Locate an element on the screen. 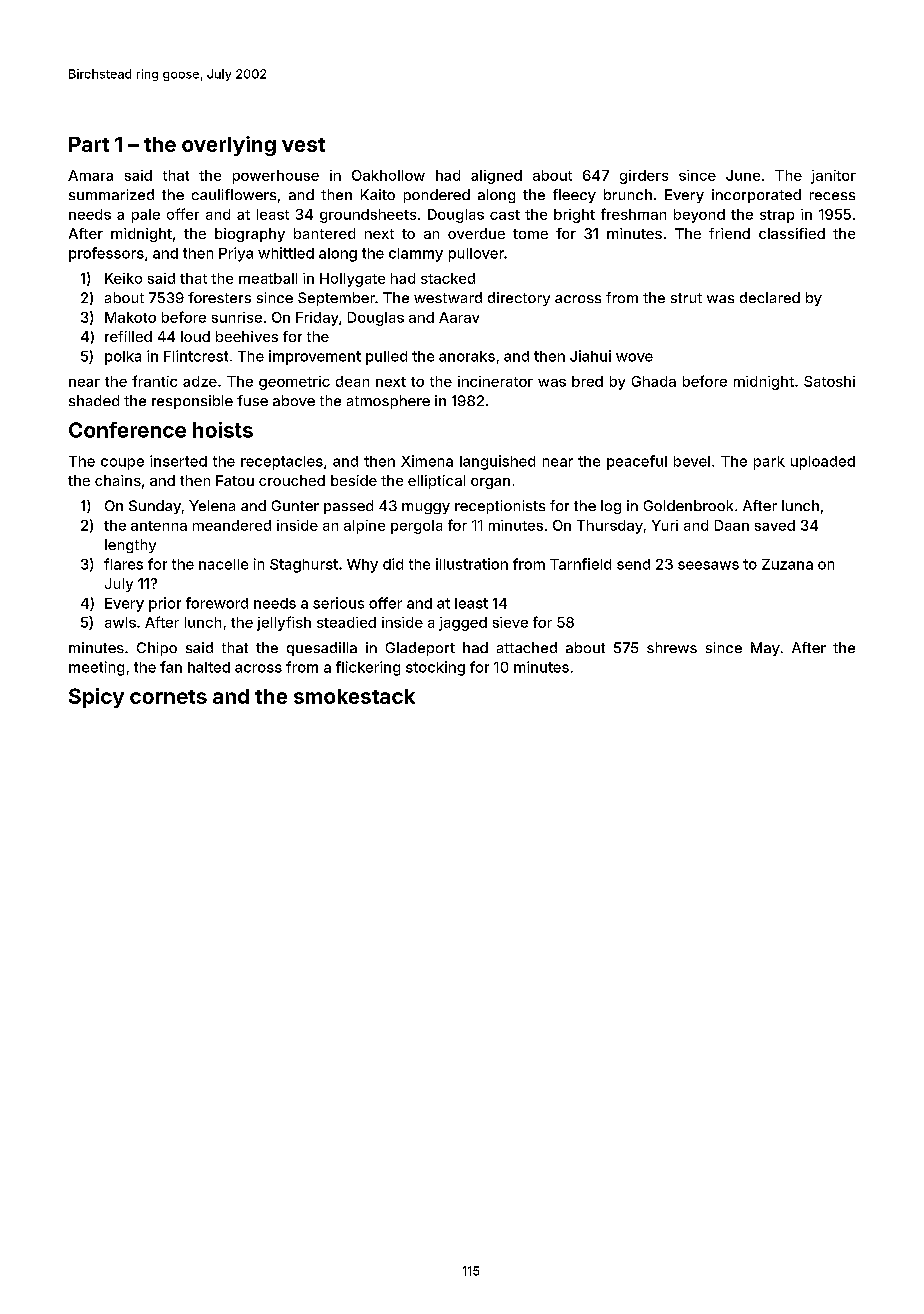 The image size is (924, 1314). cornets is located at coordinates (168, 697).
